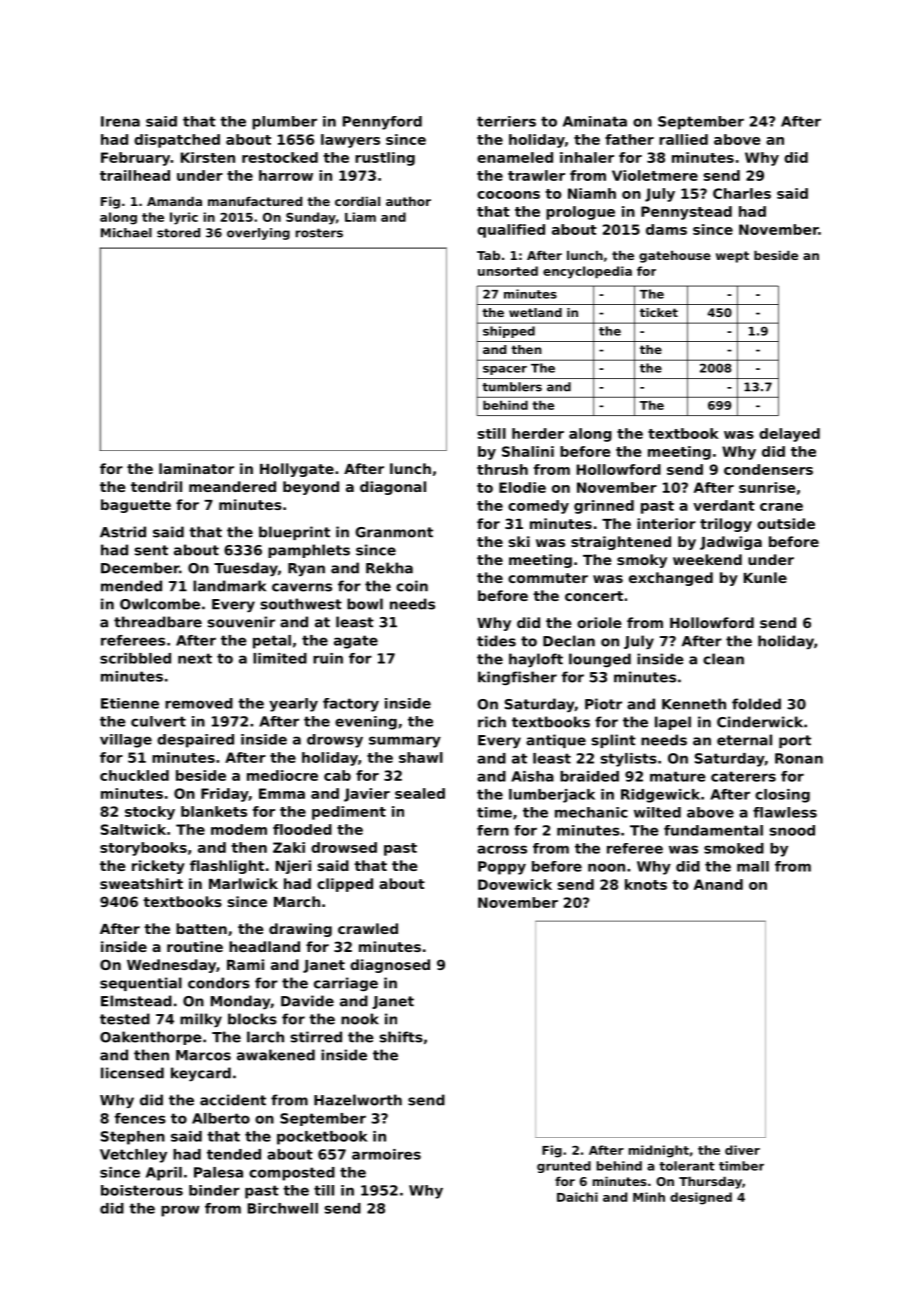  What do you see at coordinates (382, 123) in the page?
I see `Pennyford` at bounding box center [382, 123].
